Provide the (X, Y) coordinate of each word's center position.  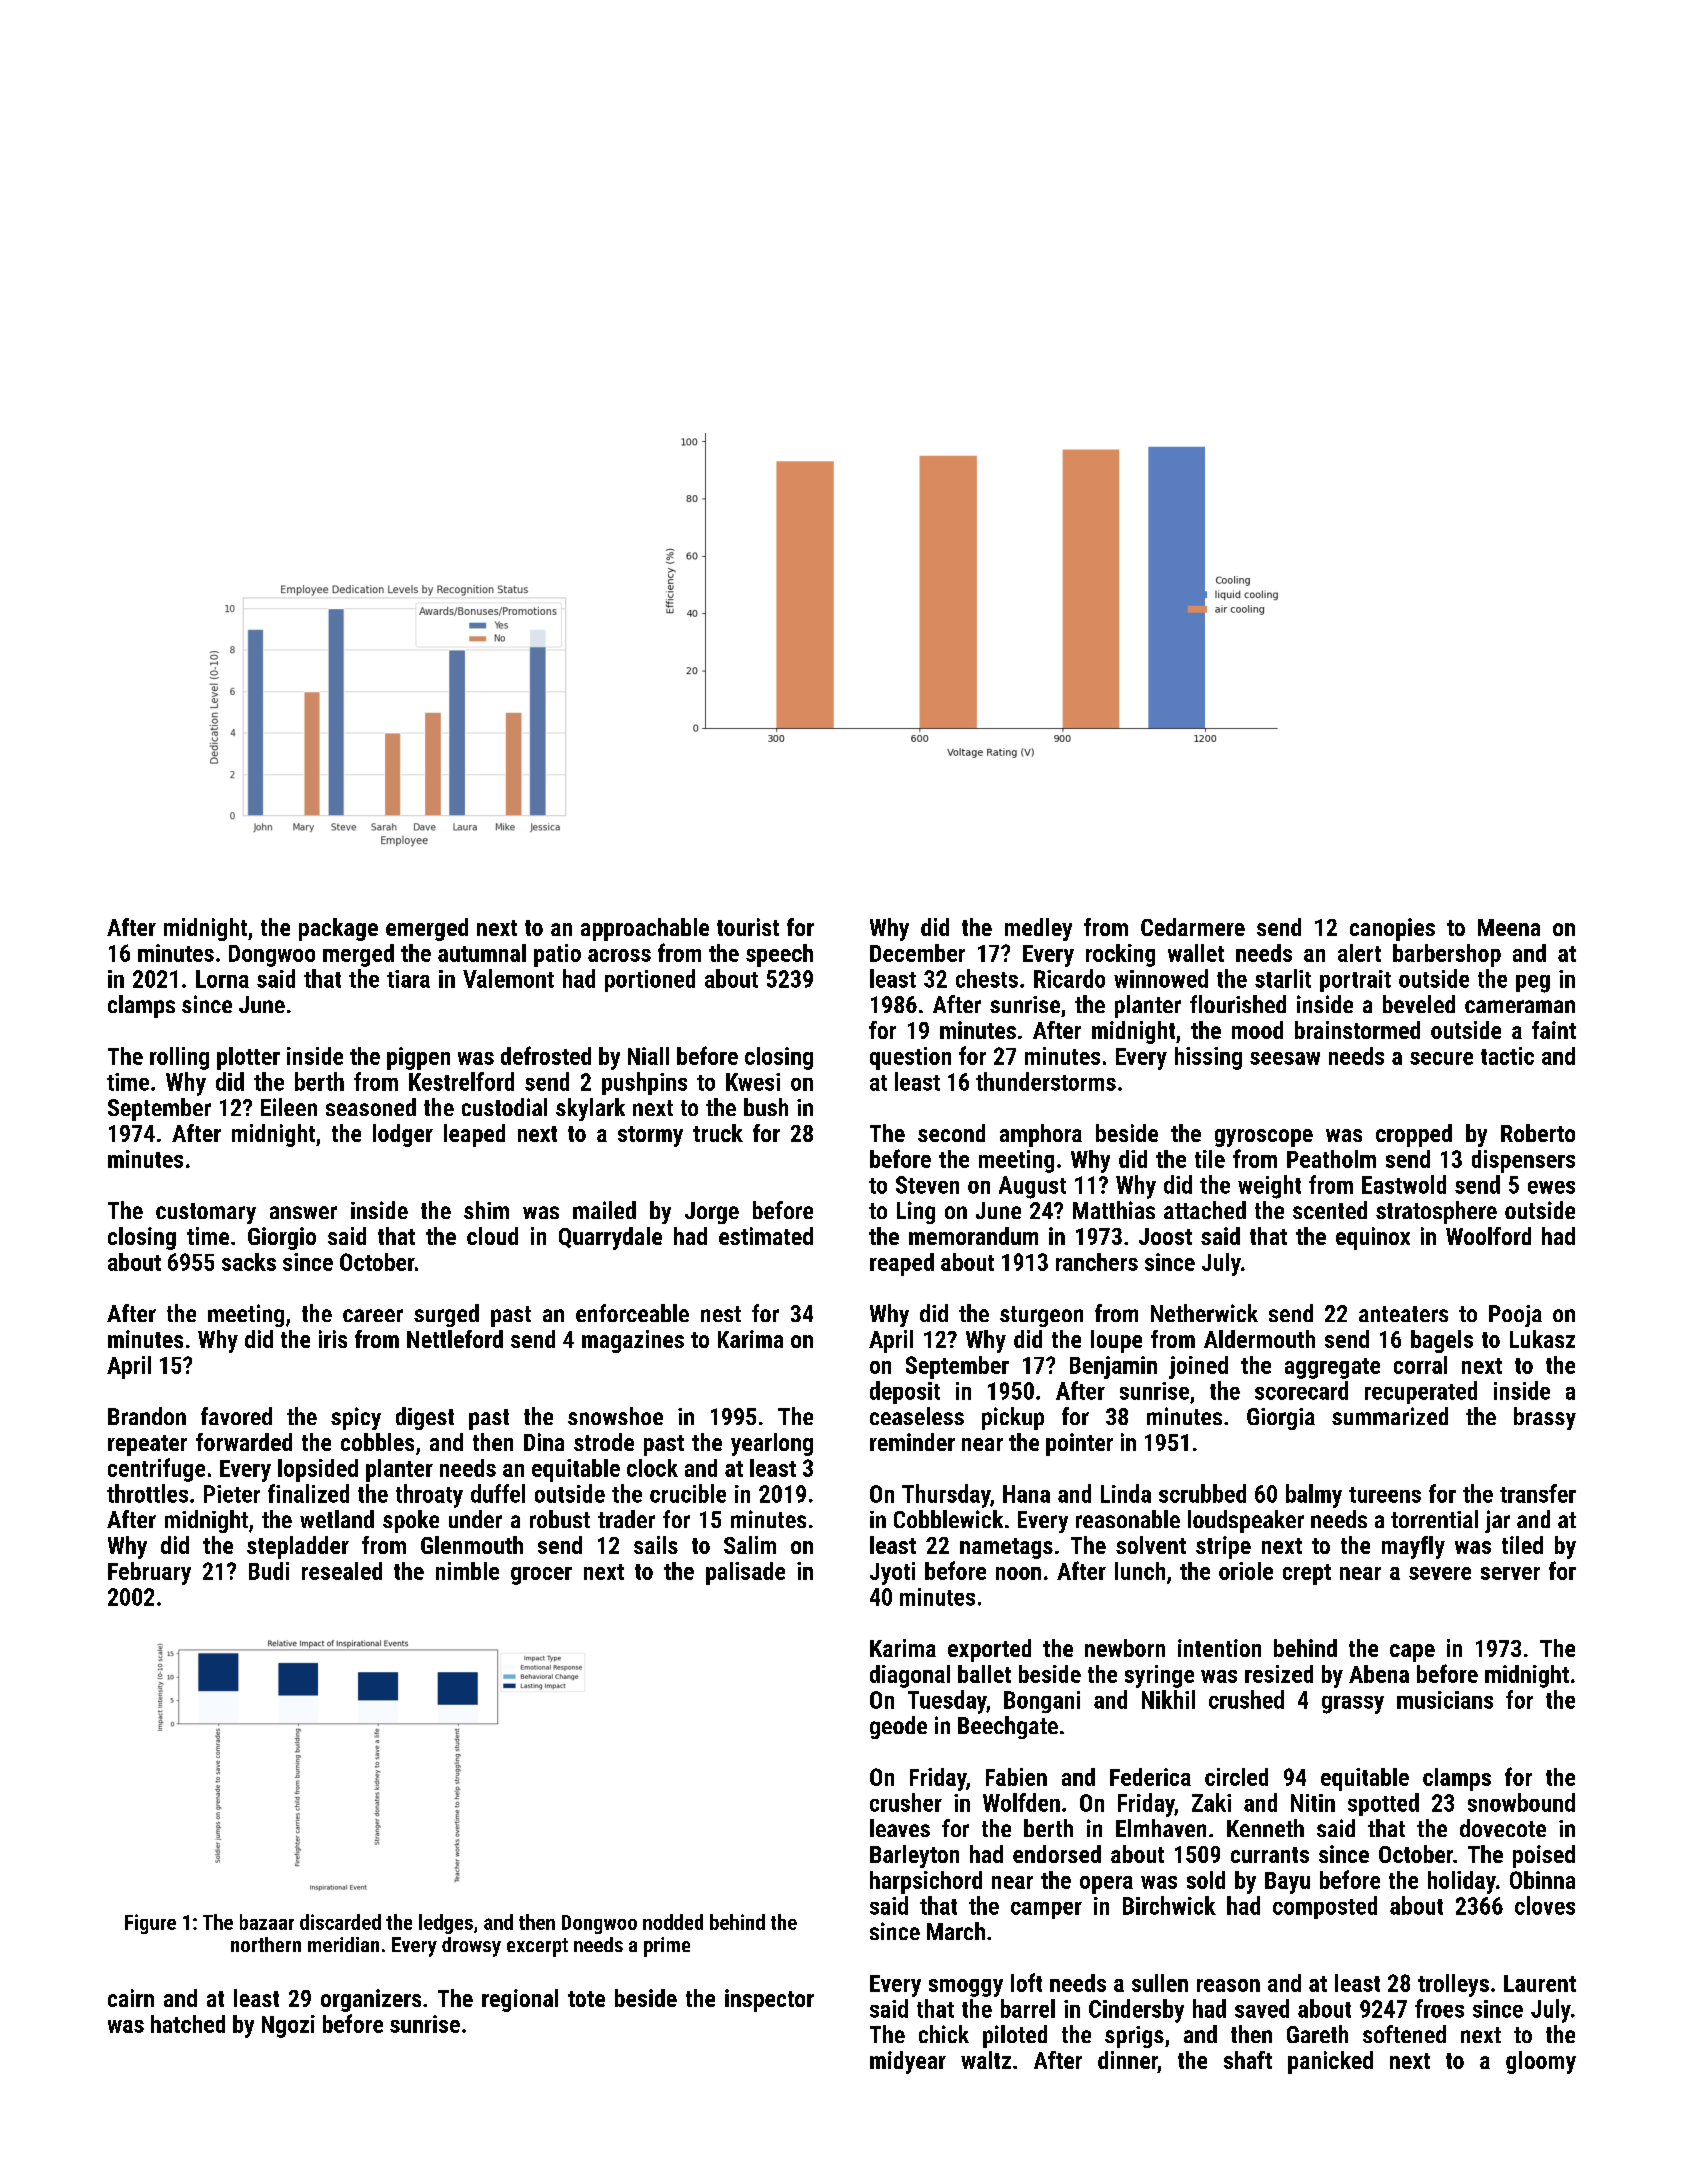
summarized (1390, 1416)
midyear (908, 2062)
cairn (131, 1998)
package (338, 929)
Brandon (147, 1416)
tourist (748, 927)
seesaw (1285, 1058)
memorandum (973, 1236)
